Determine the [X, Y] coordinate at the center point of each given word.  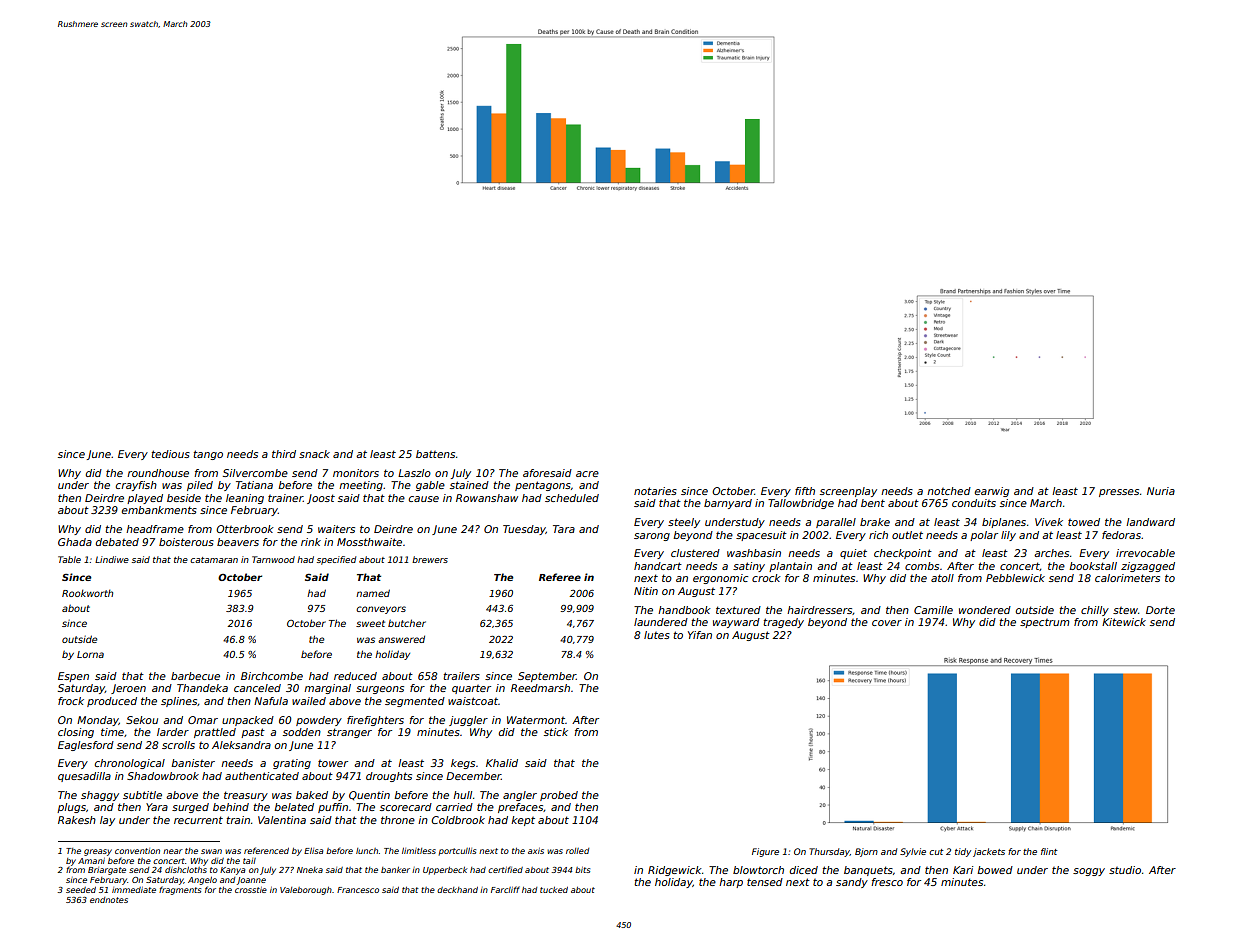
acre [587, 474]
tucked [554, 890]
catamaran [214, 560]
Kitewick [1124, 622]
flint [1049, 851]
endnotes [109, 900]
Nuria [1161, 491]
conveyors [381, 610]
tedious [170, 454]
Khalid [502, 763]
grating [292, 764]
